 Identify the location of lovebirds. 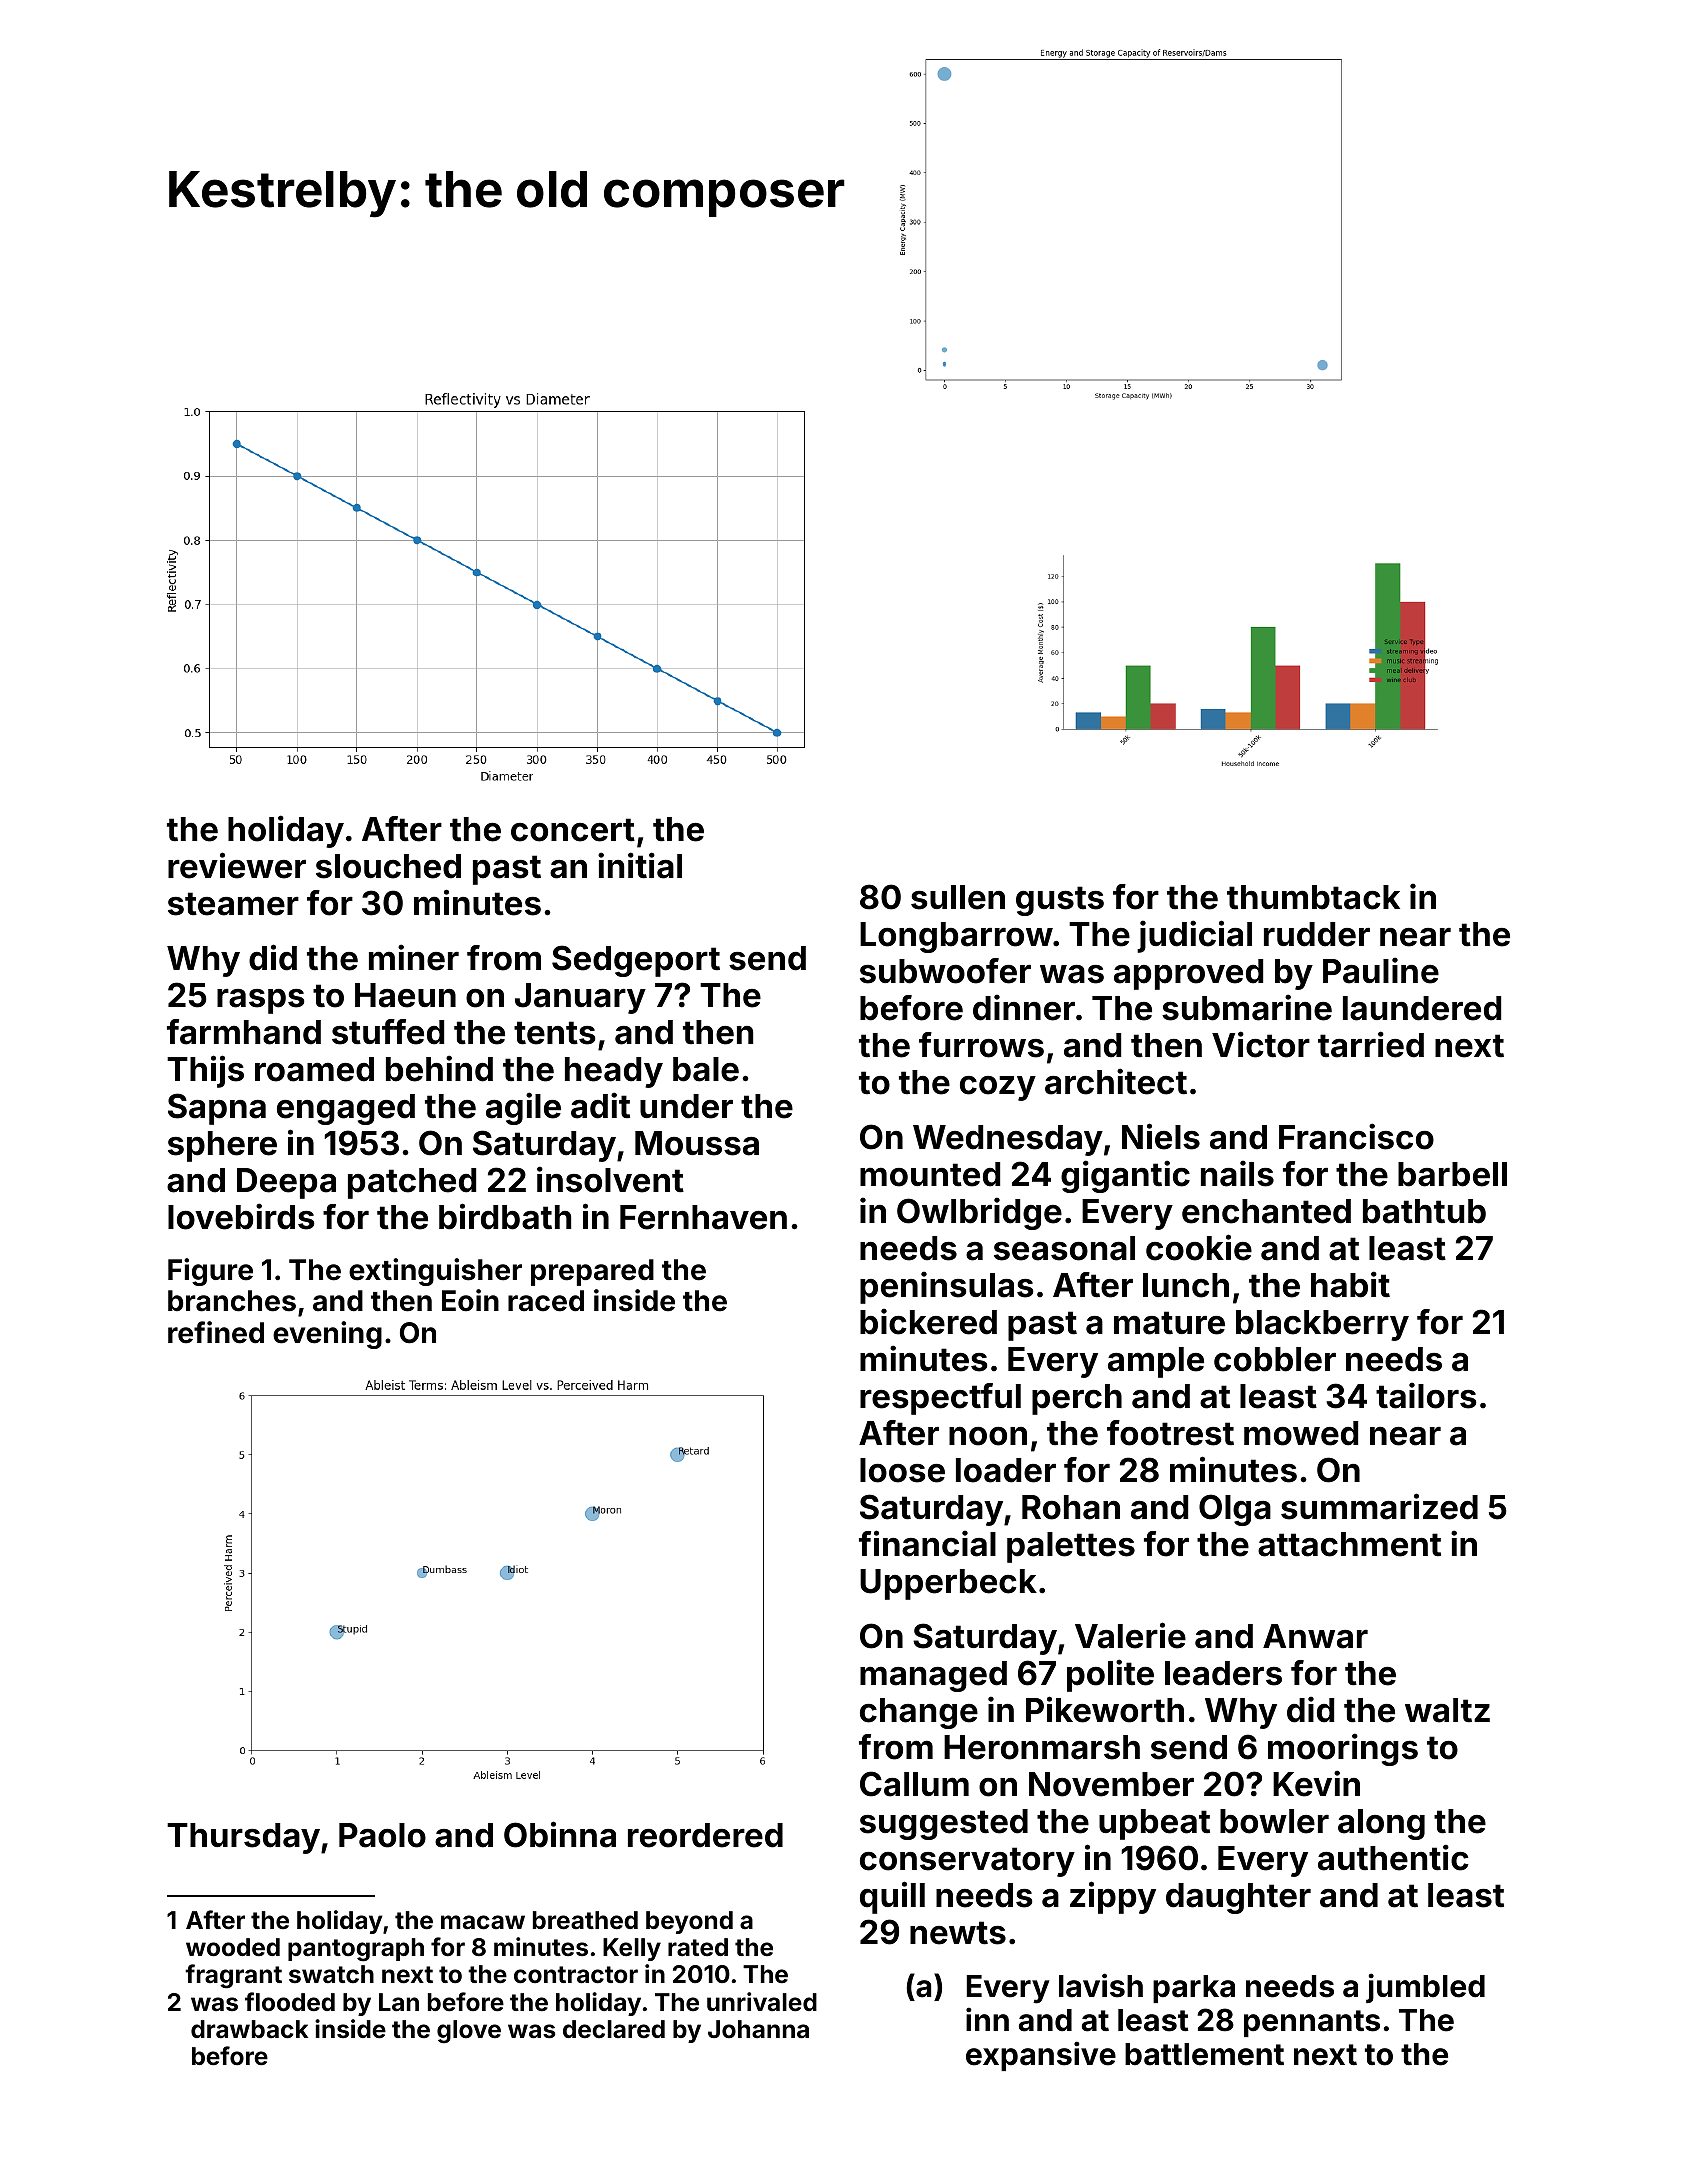
(241, 1216).
